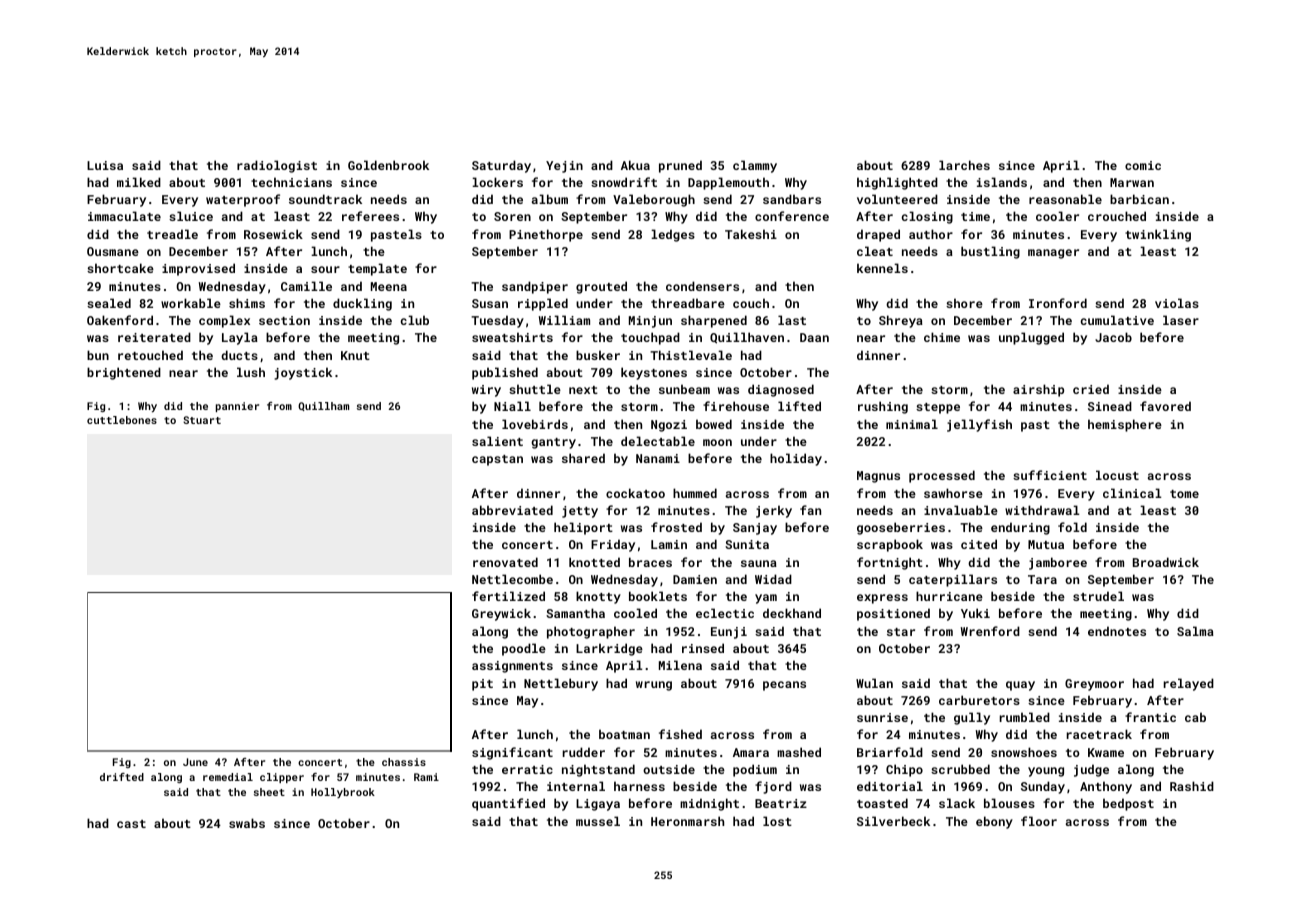 The height and width of the page is (924, 1308). Describe the element at coordinates (598, 821) in the page. I see `mussel` at that location.
